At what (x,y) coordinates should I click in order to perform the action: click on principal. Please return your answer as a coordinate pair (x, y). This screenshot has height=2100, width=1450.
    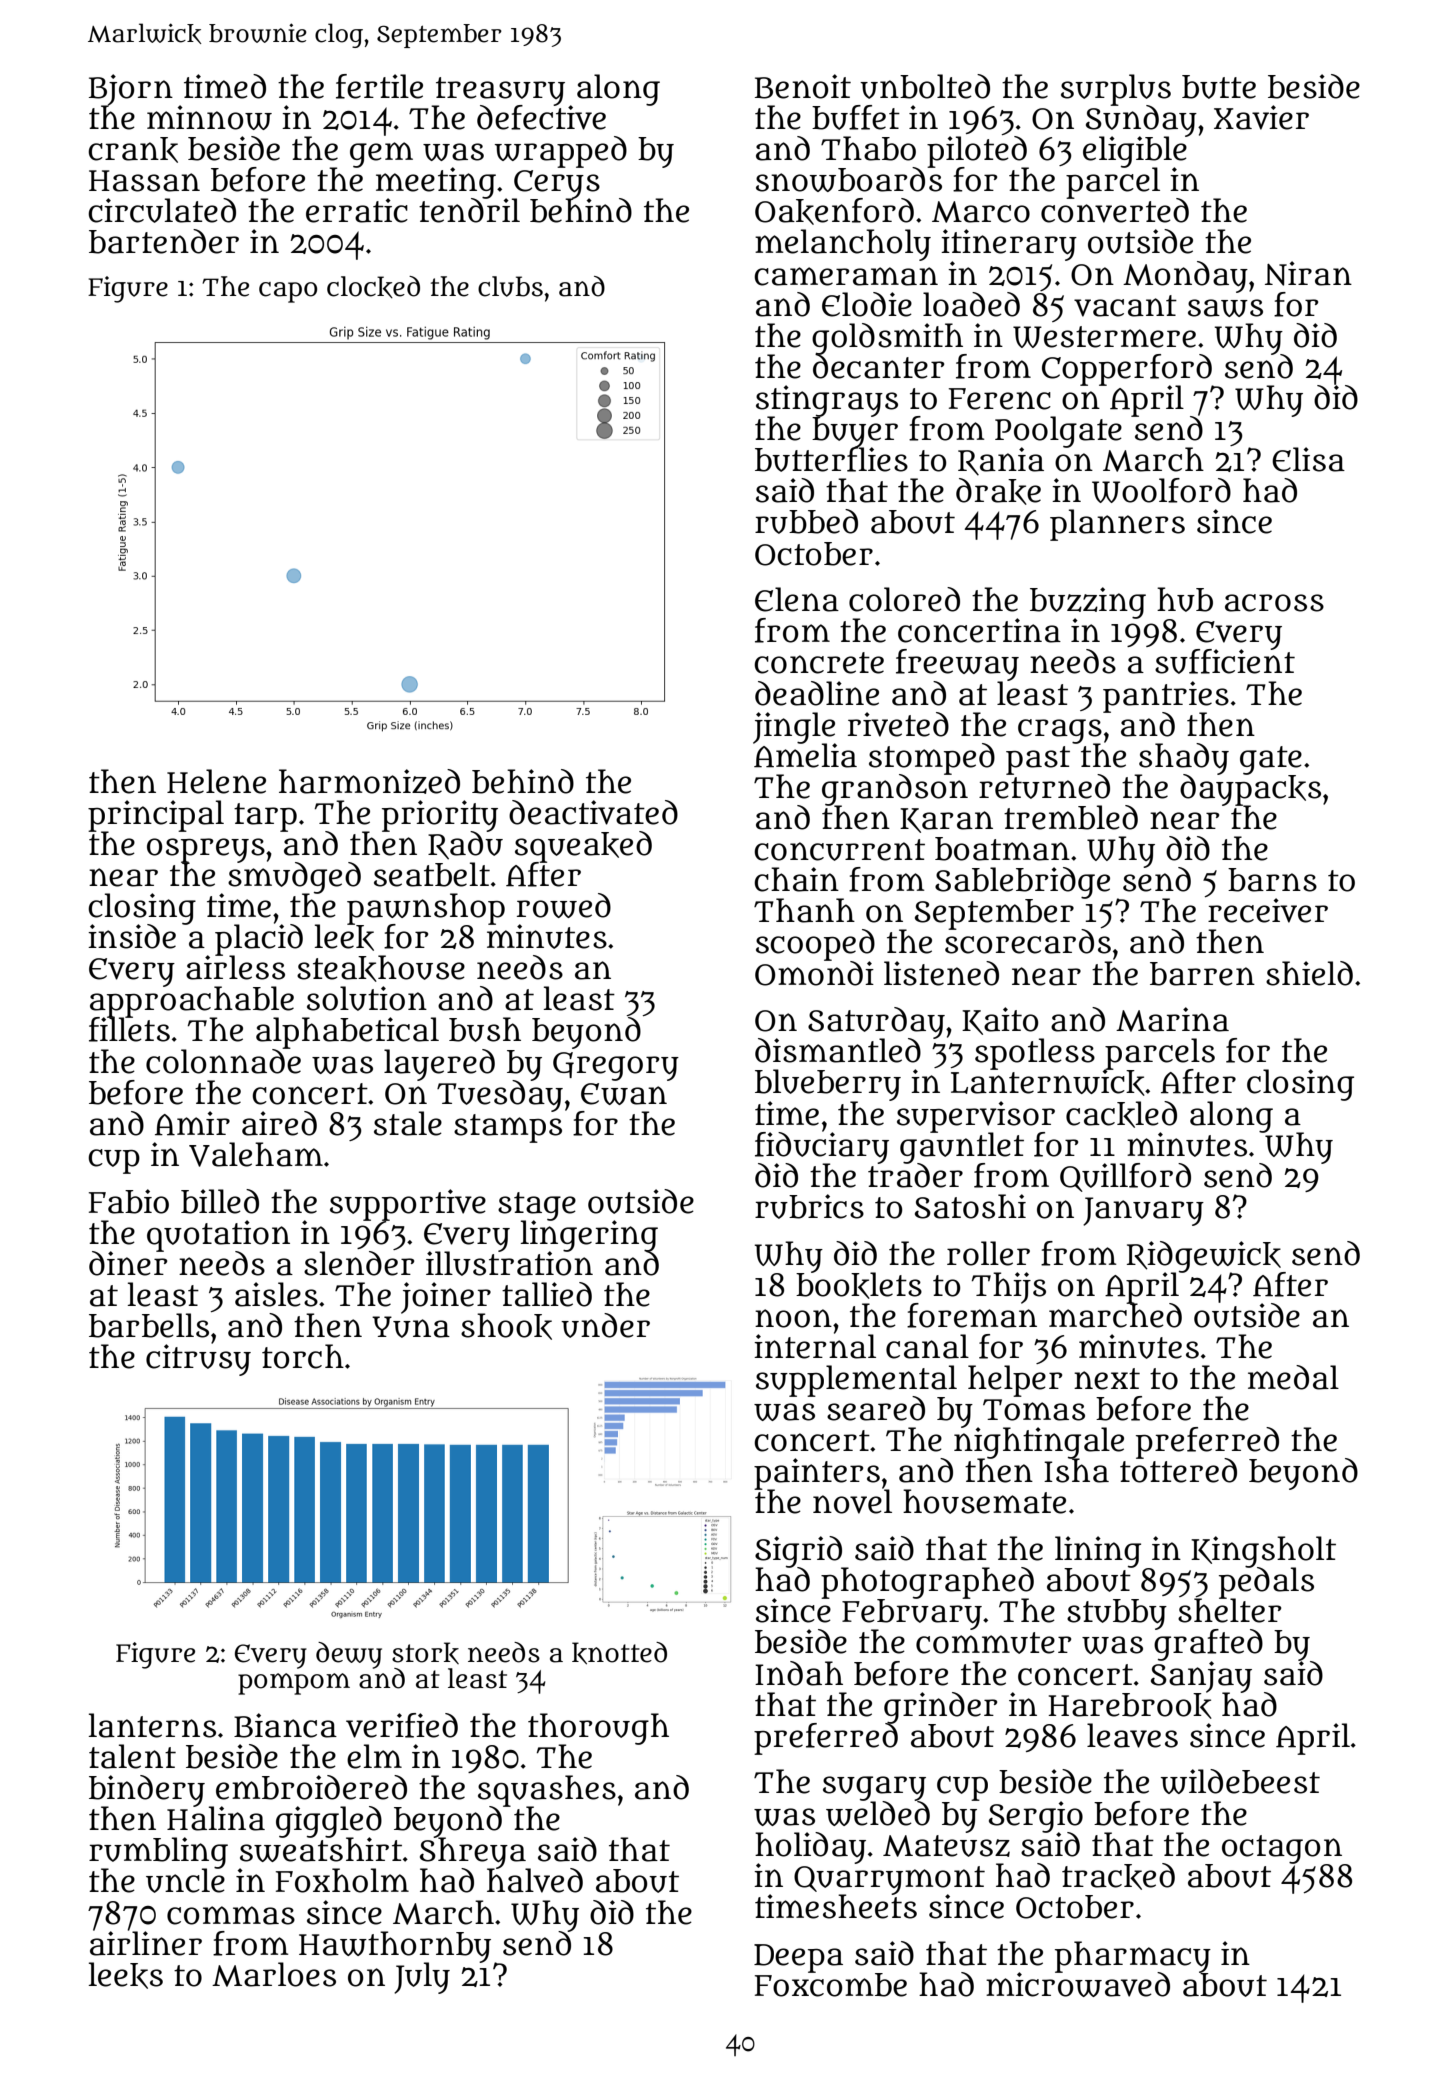
    Looking at the image, I should click on (156, 815).
